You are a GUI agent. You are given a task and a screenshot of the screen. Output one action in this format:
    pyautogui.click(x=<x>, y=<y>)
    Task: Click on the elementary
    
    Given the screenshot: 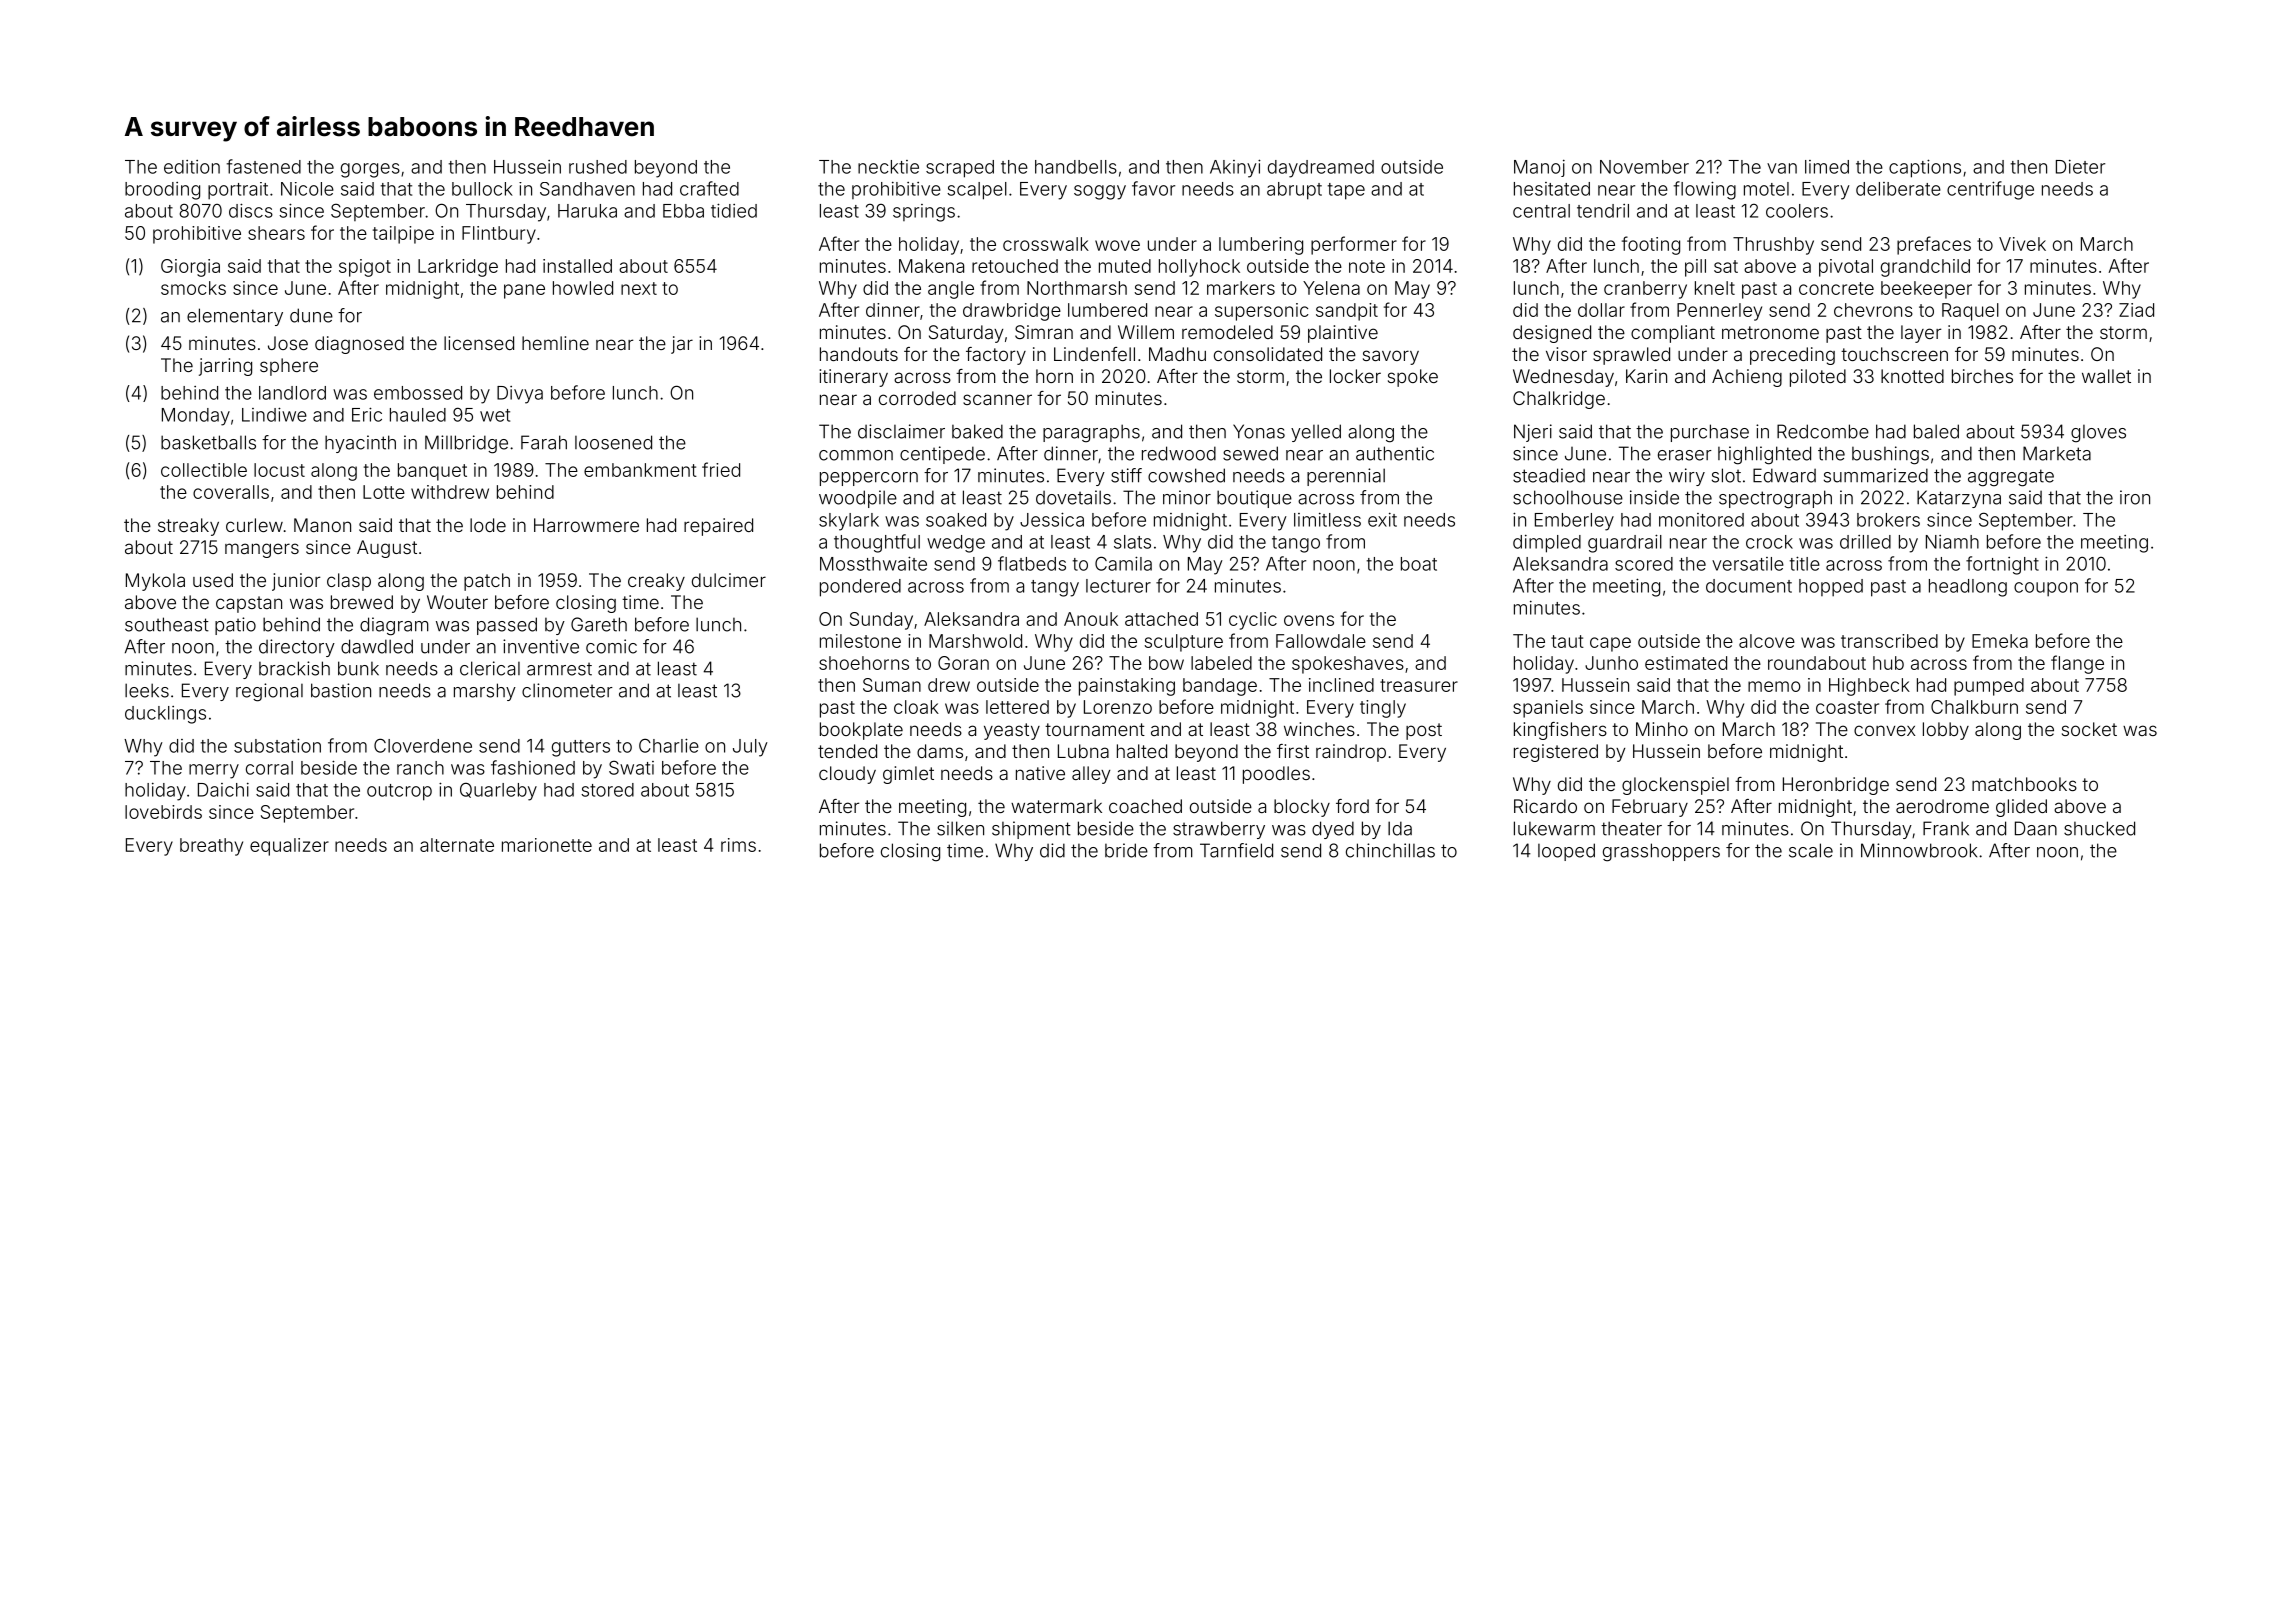 What is the action you would take?
    pyautogui.click(x=235, y=317)
